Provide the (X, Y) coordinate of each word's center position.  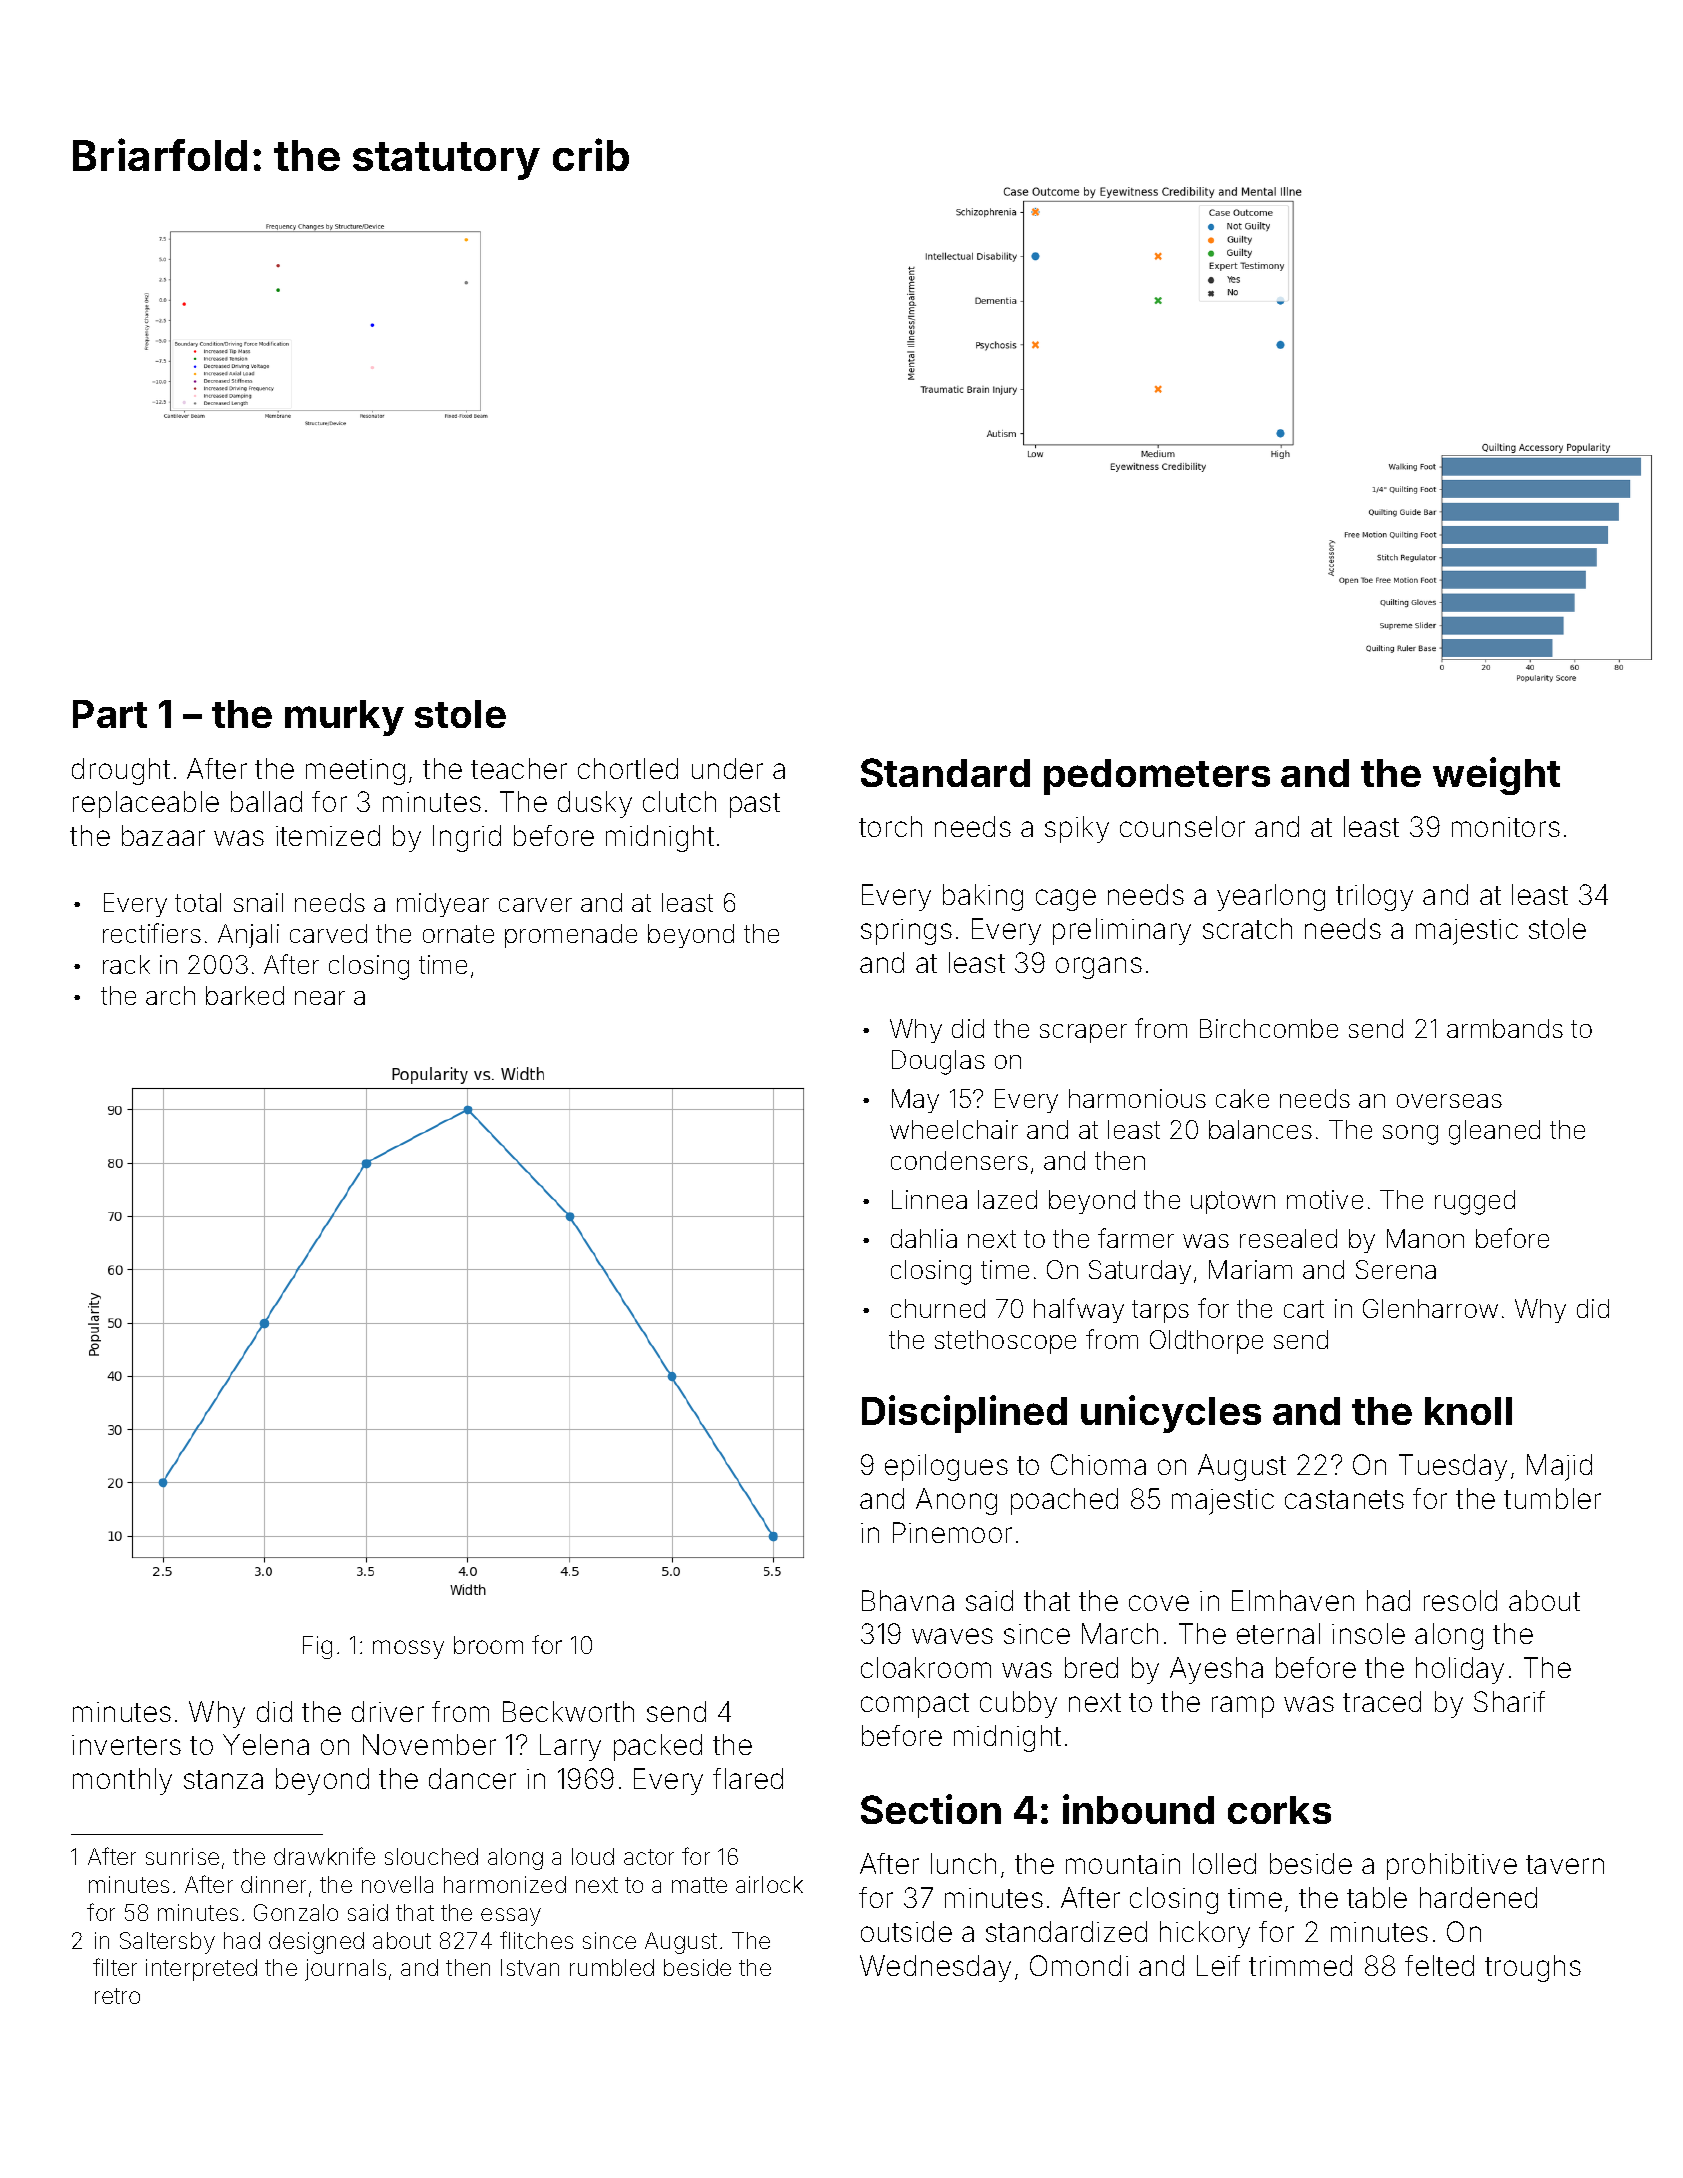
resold (1460, 1600)
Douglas (938, 1062)
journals (345, 1970)
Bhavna (908, 1600)
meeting (355, 772)
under (727, 768)
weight (1496, 776)
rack (126, 964)
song (1410, 1135)
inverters (126, 1745)
